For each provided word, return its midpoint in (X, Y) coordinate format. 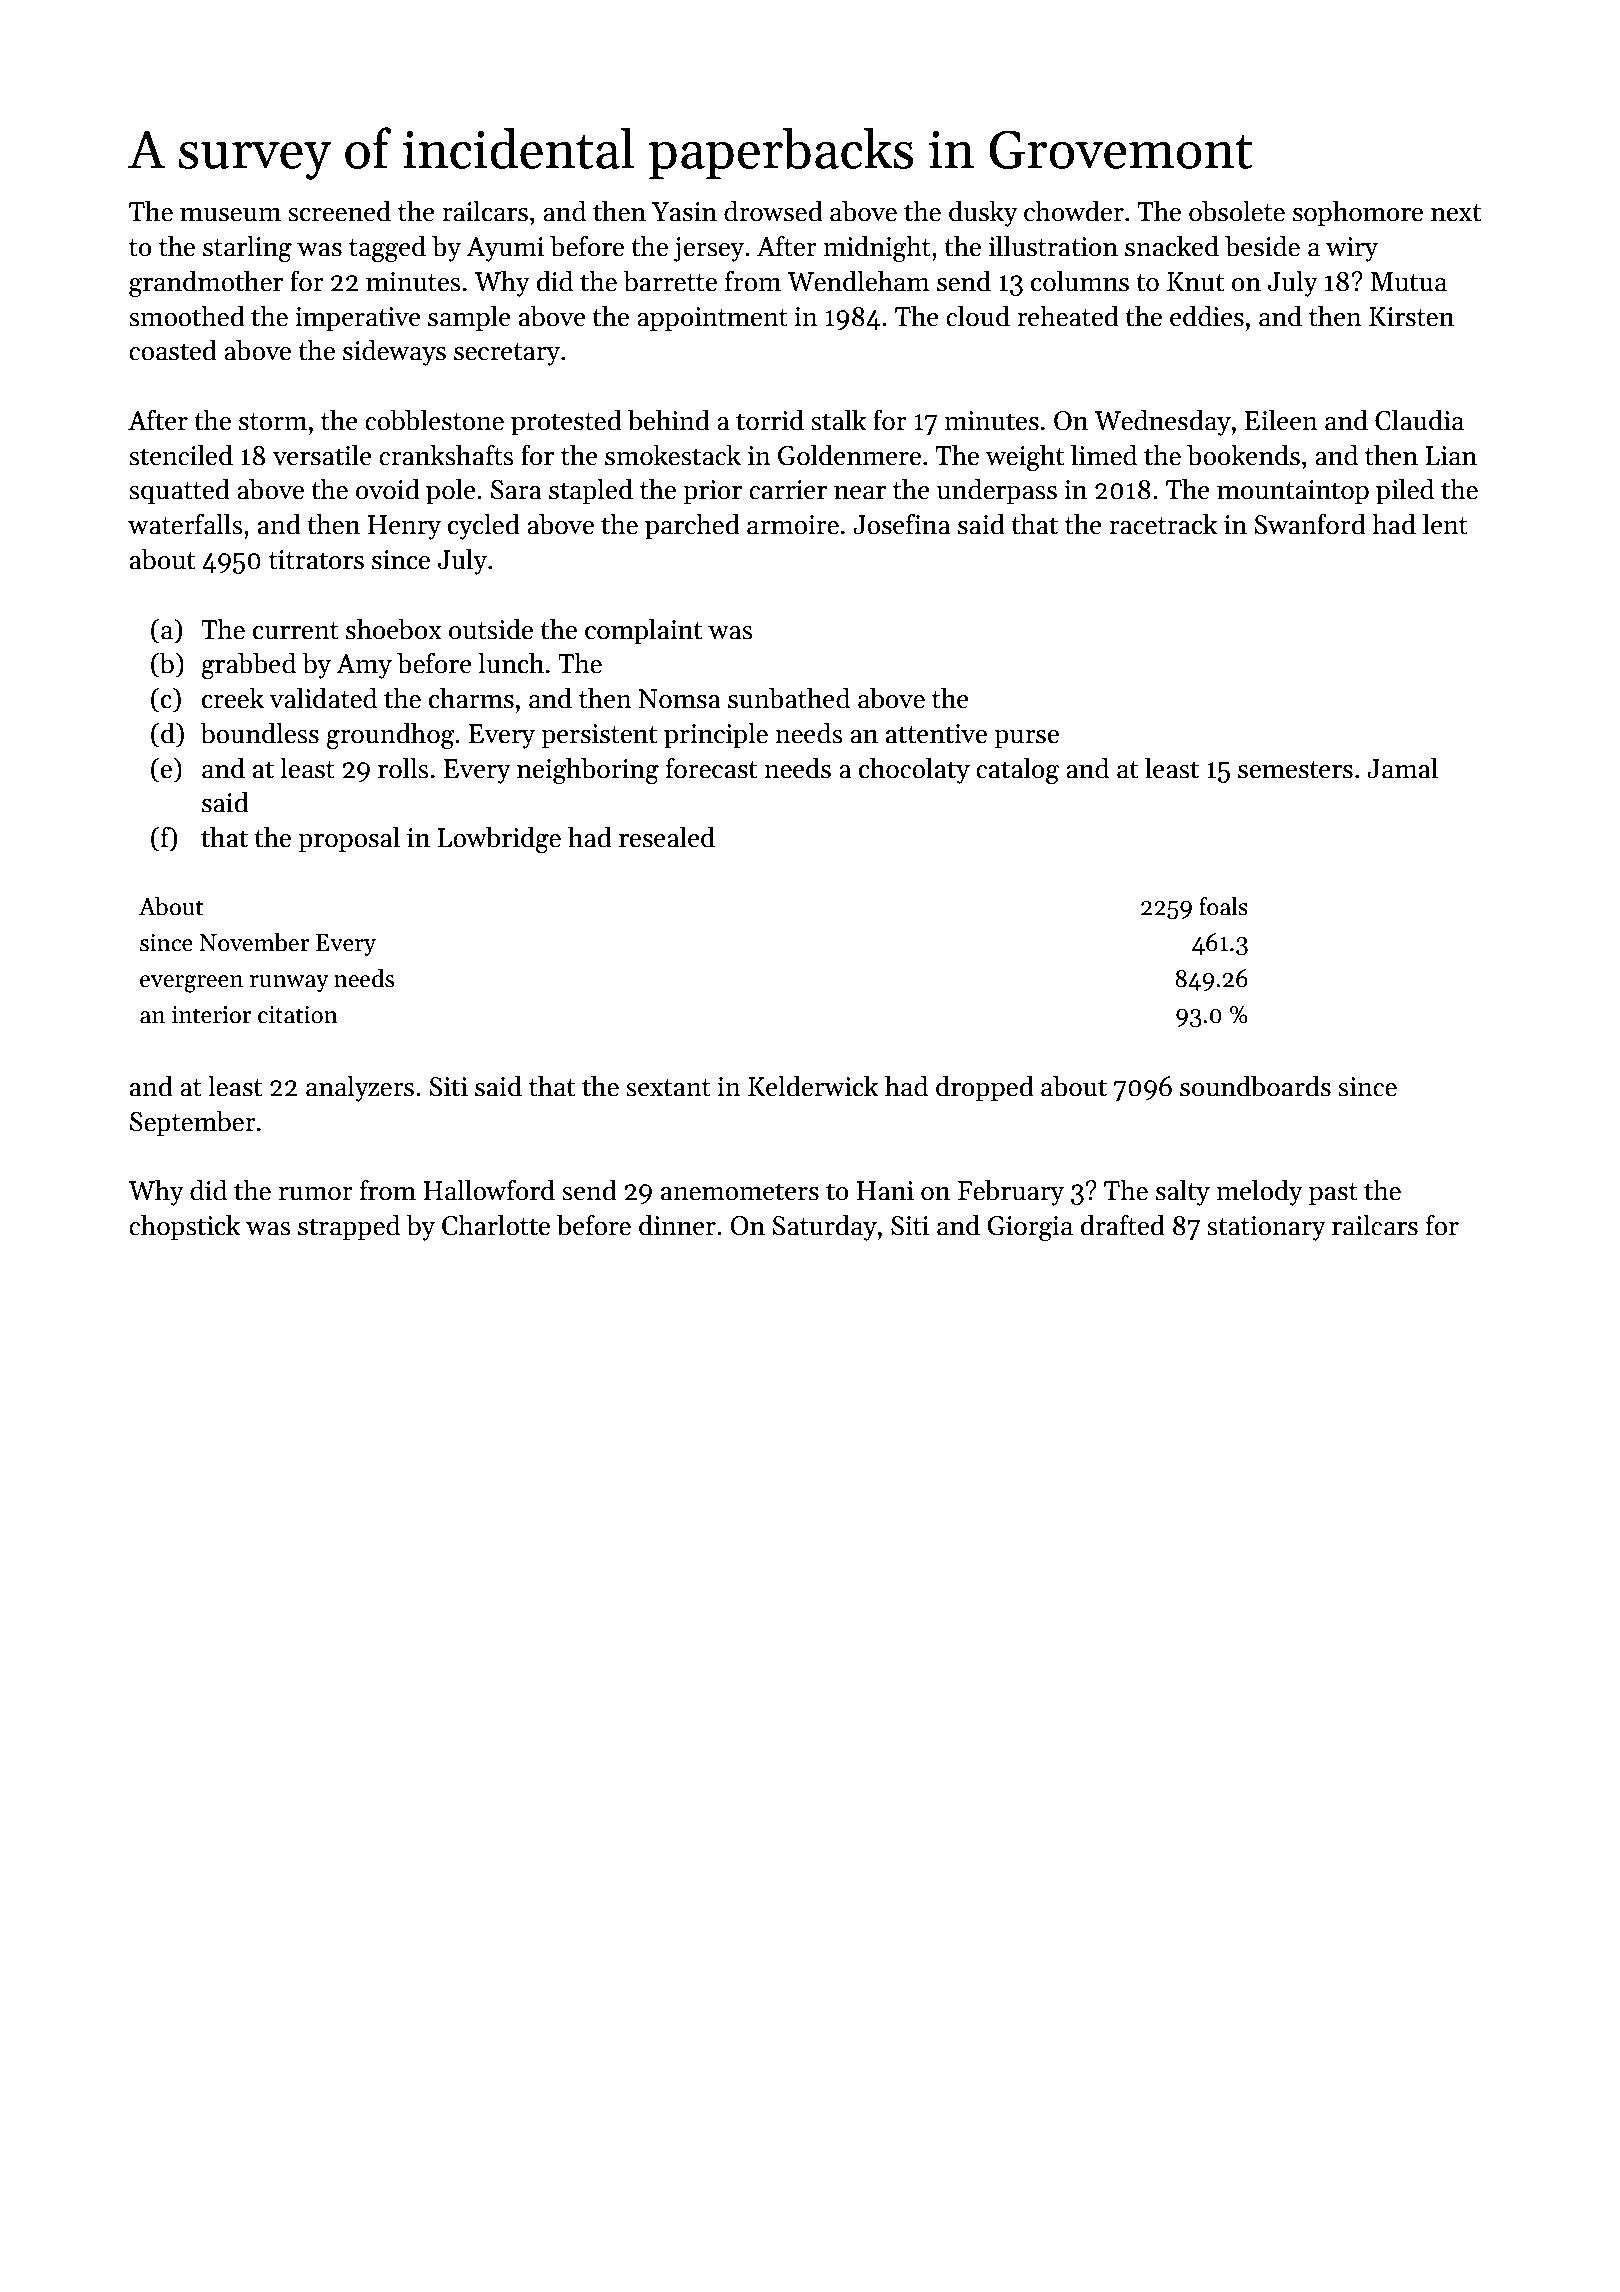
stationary (1266, 1228)
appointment (712, 319)
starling (247, 248)
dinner (677, 1225)
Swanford (1310, 524)
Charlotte (496, 1225)
